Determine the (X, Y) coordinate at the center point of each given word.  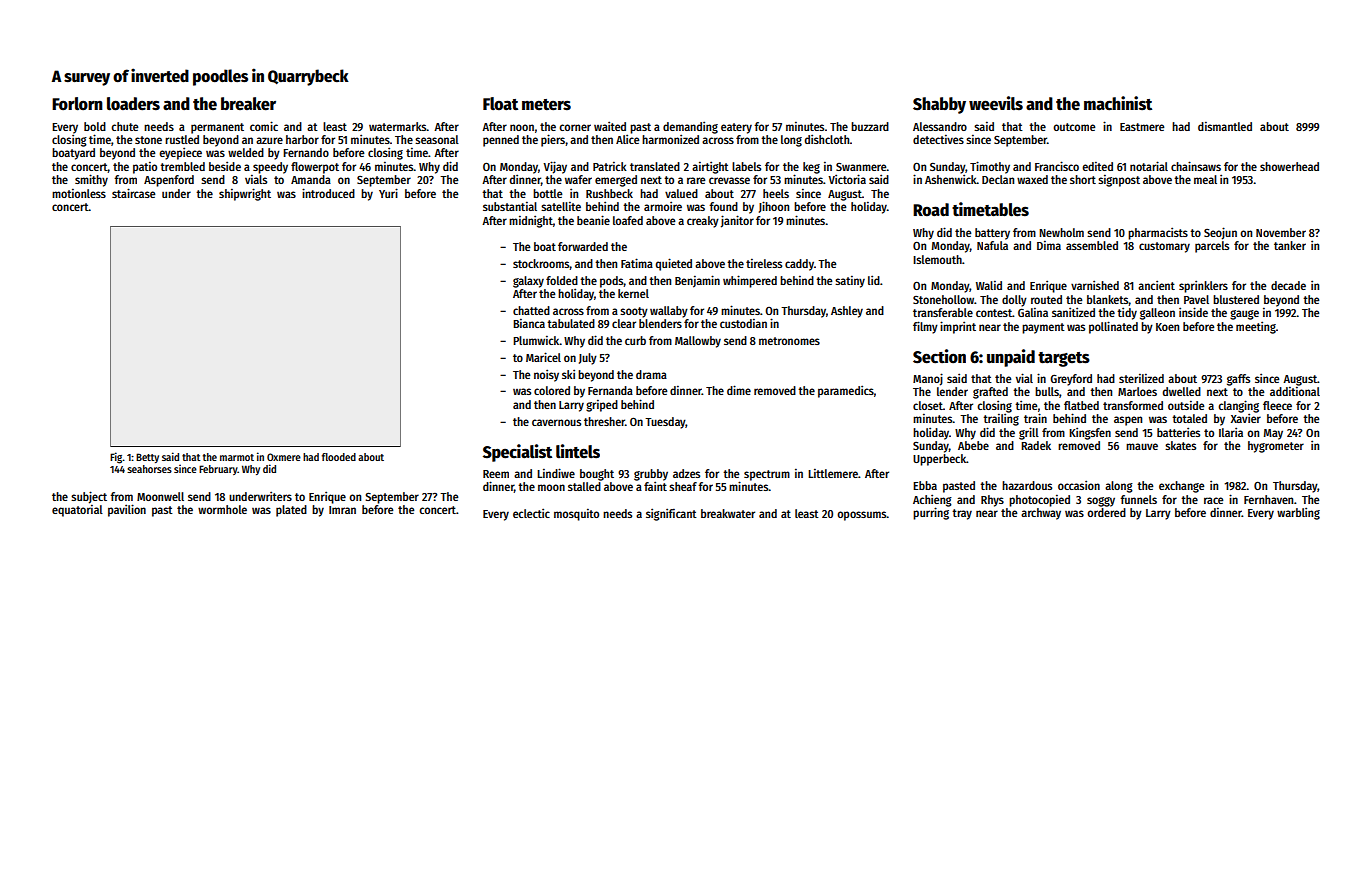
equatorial (77, 510)
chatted (531, 310)
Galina (1033, 312)
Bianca (529, 323)
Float (500, 104)
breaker (248, 104)
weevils (996, 103)
